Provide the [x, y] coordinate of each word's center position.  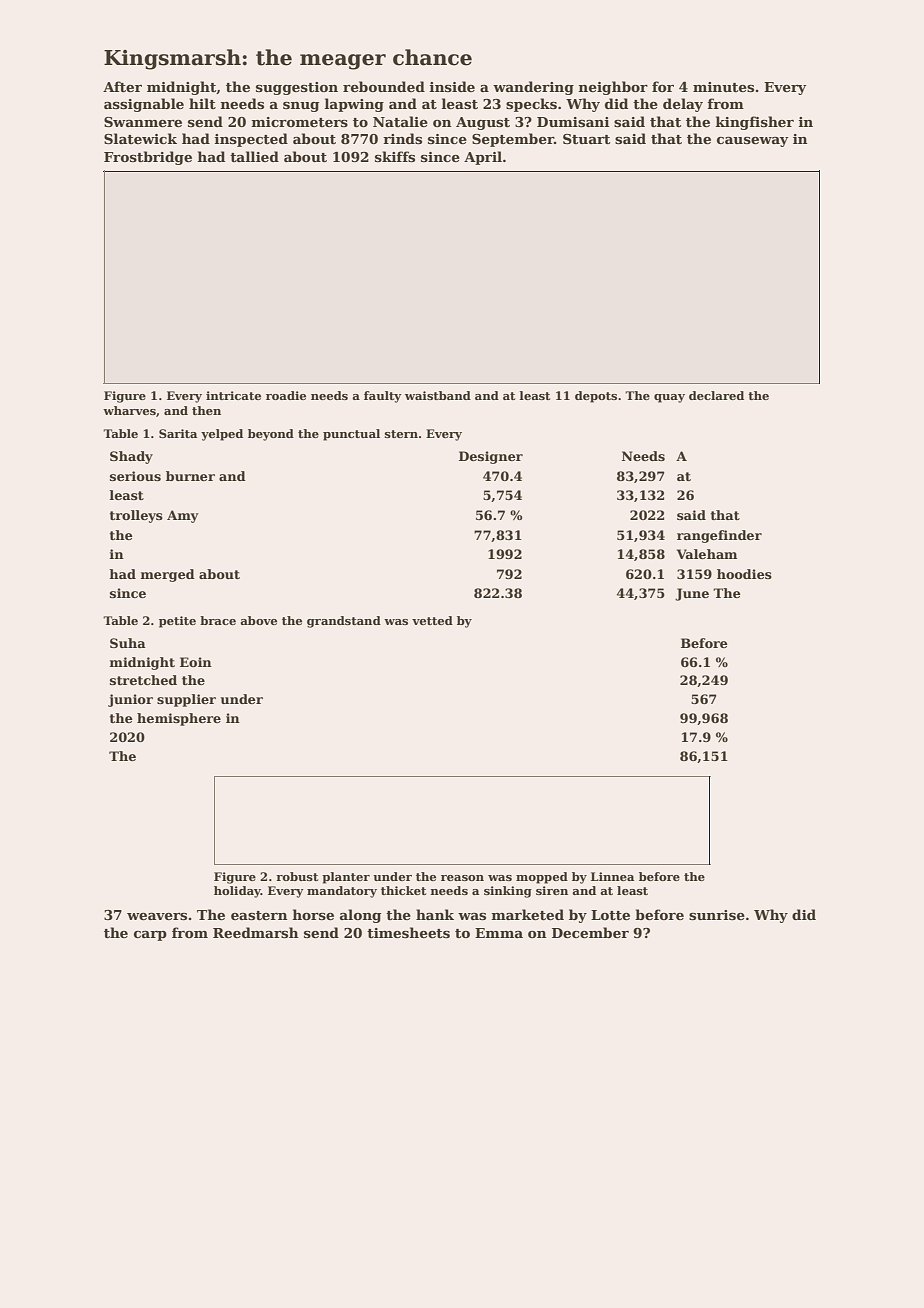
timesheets [408, 932]
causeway [753, 142]
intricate [233, 395]
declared [716, 395]
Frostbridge [148, 158]
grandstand [344, 622]
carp [150, 936]
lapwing [354, 105]
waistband [438, 395]
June [692, 594]
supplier [186, 700]
